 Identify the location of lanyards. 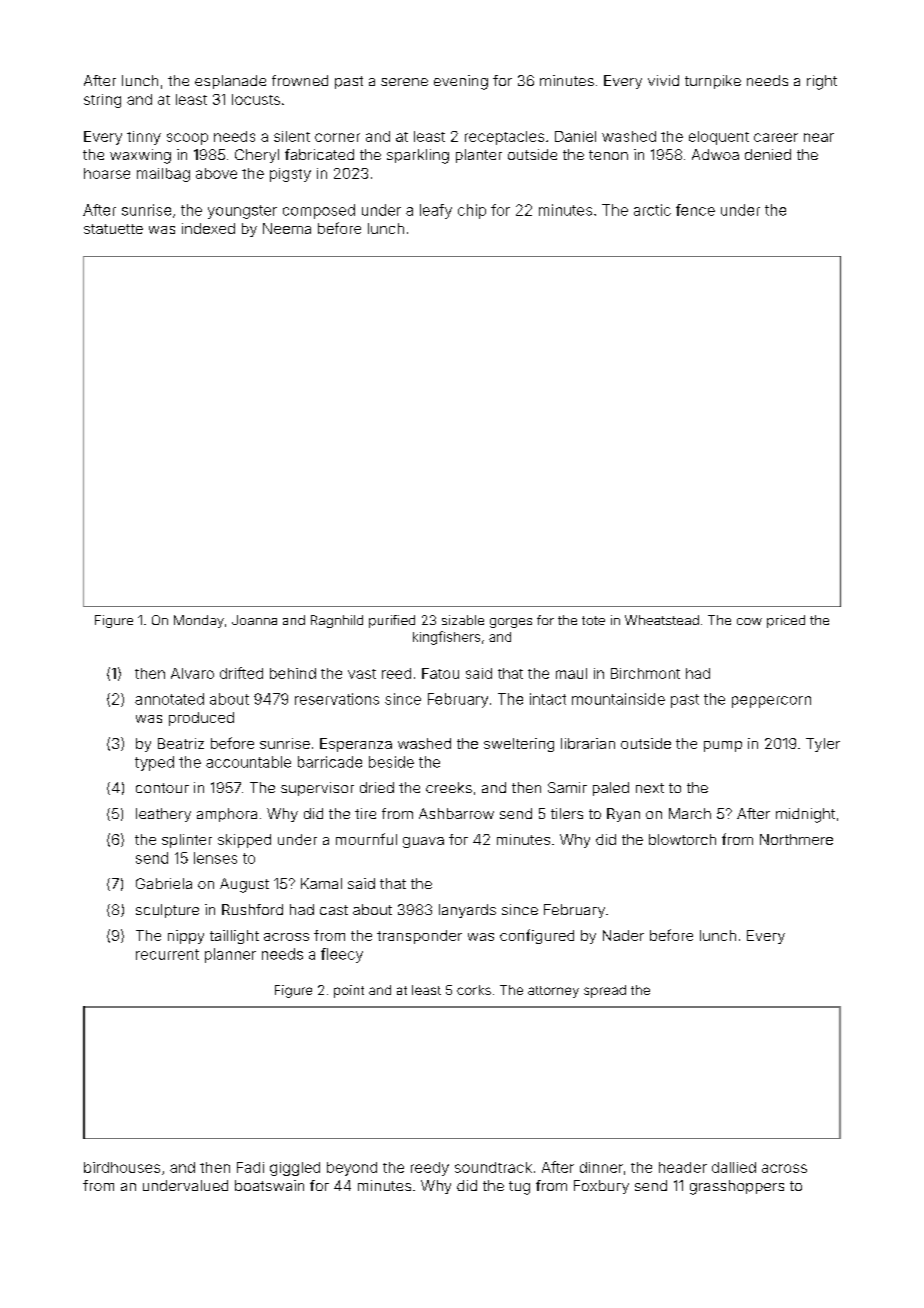
(467, 911).
